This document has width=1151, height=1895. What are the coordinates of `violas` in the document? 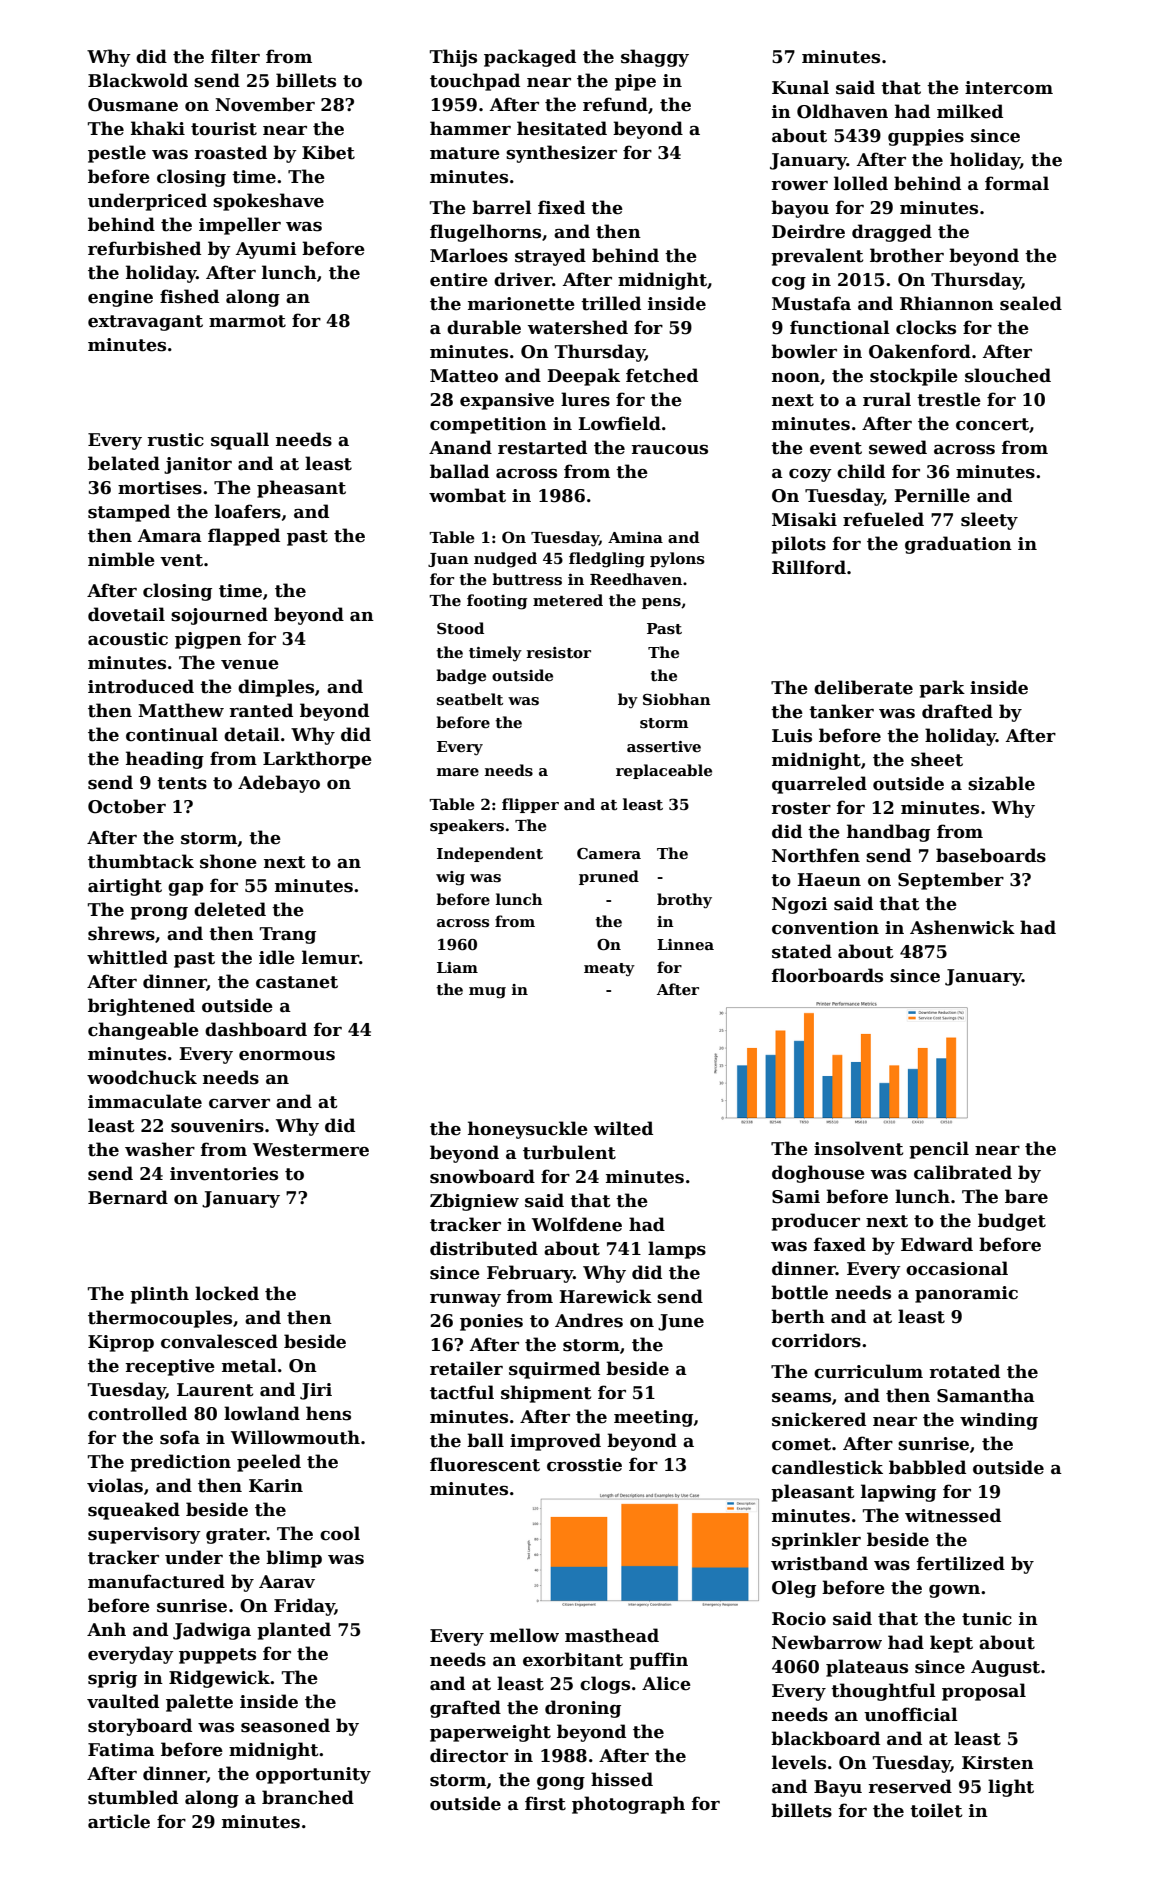 It's located at (115, 1485).
